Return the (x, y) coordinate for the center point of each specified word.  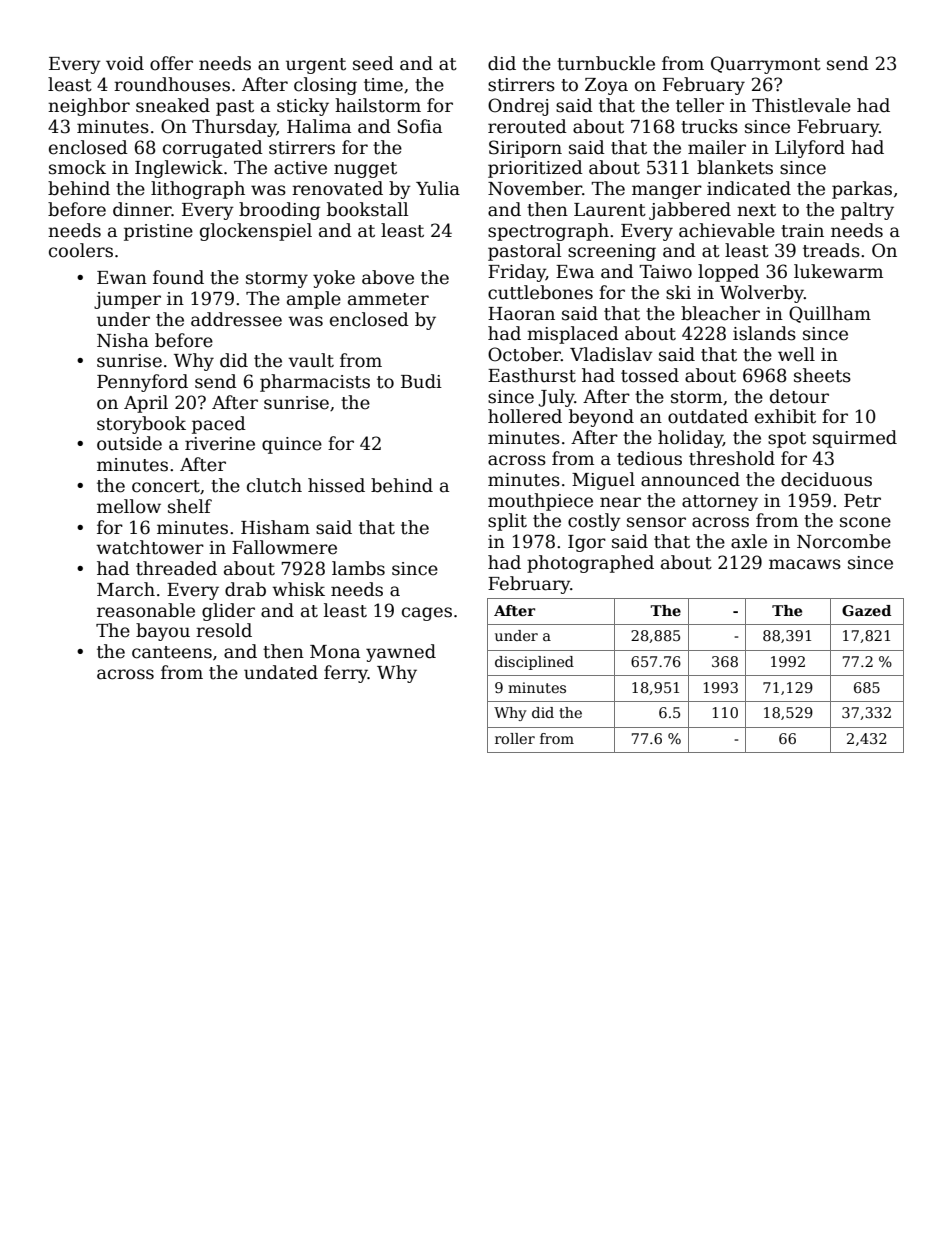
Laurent (610, 210)
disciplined (534, 663)
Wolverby (762, 294)
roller (515, 738)
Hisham (275, 527)
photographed (590, 564)
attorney (720, 503)
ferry (346, 674)
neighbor (89, 107)
